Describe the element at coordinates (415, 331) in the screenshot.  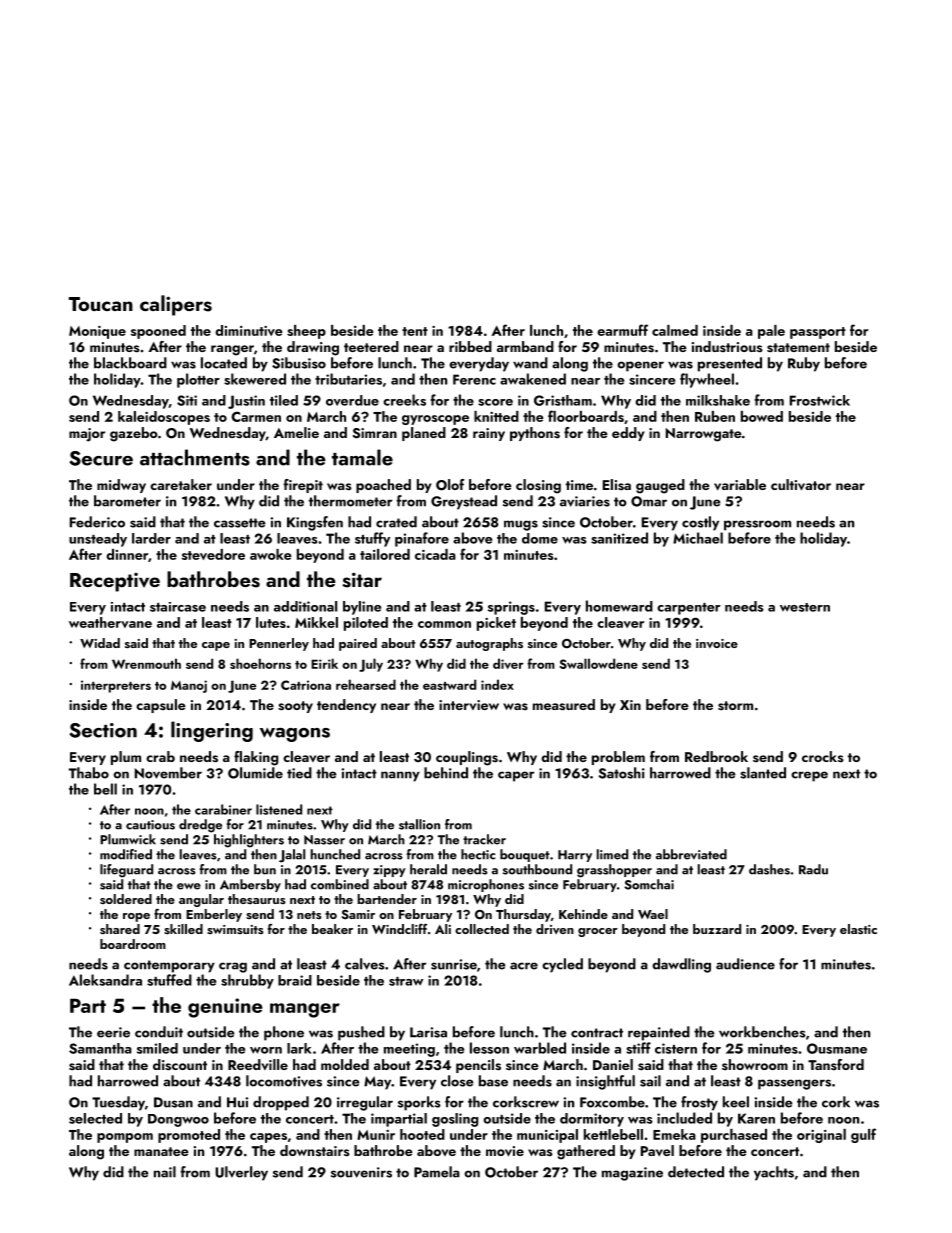
I see `tent` at that location.
